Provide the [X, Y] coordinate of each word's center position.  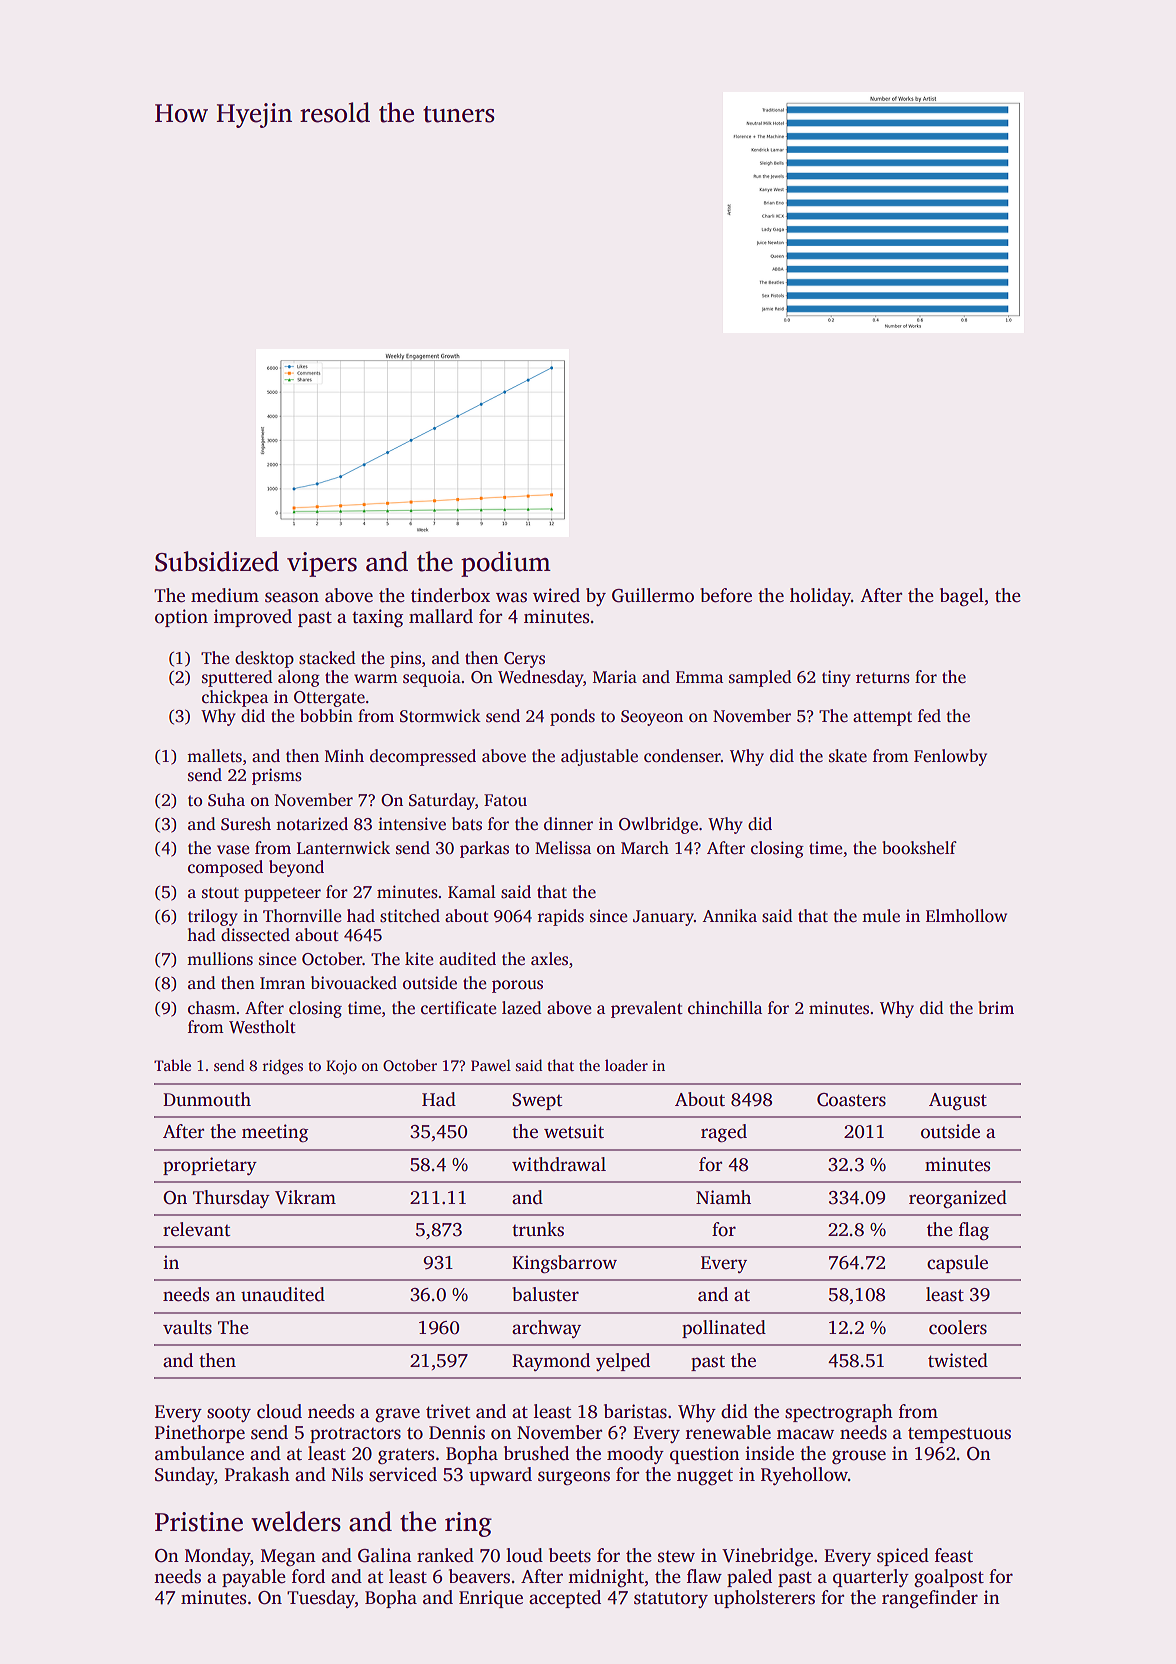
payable [254, 1578]
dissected [255, 935]
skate [848, 756]
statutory [671, 1600]
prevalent [647, 1009]
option [181, 618]
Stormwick [440, 716]
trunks [538, 1229]
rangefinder [930, 1599]
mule [881, 916]
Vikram [305, 1197]
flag [974, 1231]
